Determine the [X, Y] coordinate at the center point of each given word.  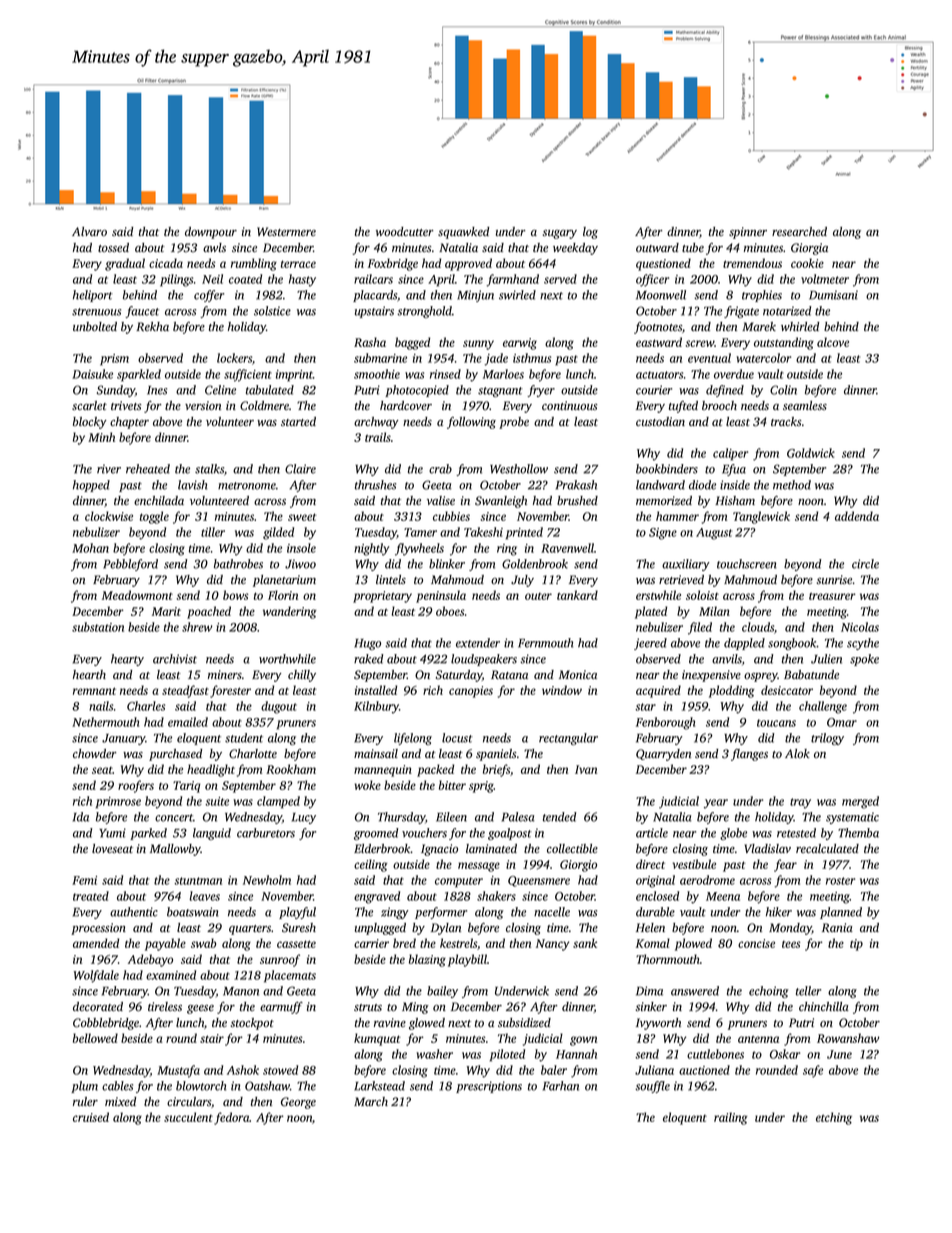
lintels [391, 579]
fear [785, 865]
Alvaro [89, 231]
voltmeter [825, 279]
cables [117, 1086]
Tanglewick [761, 517]
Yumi [112, 833]
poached [209, 612]
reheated [148, 469]
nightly [371, 549]
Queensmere [539, 881]
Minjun [475, 296]
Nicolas [860, 627]
